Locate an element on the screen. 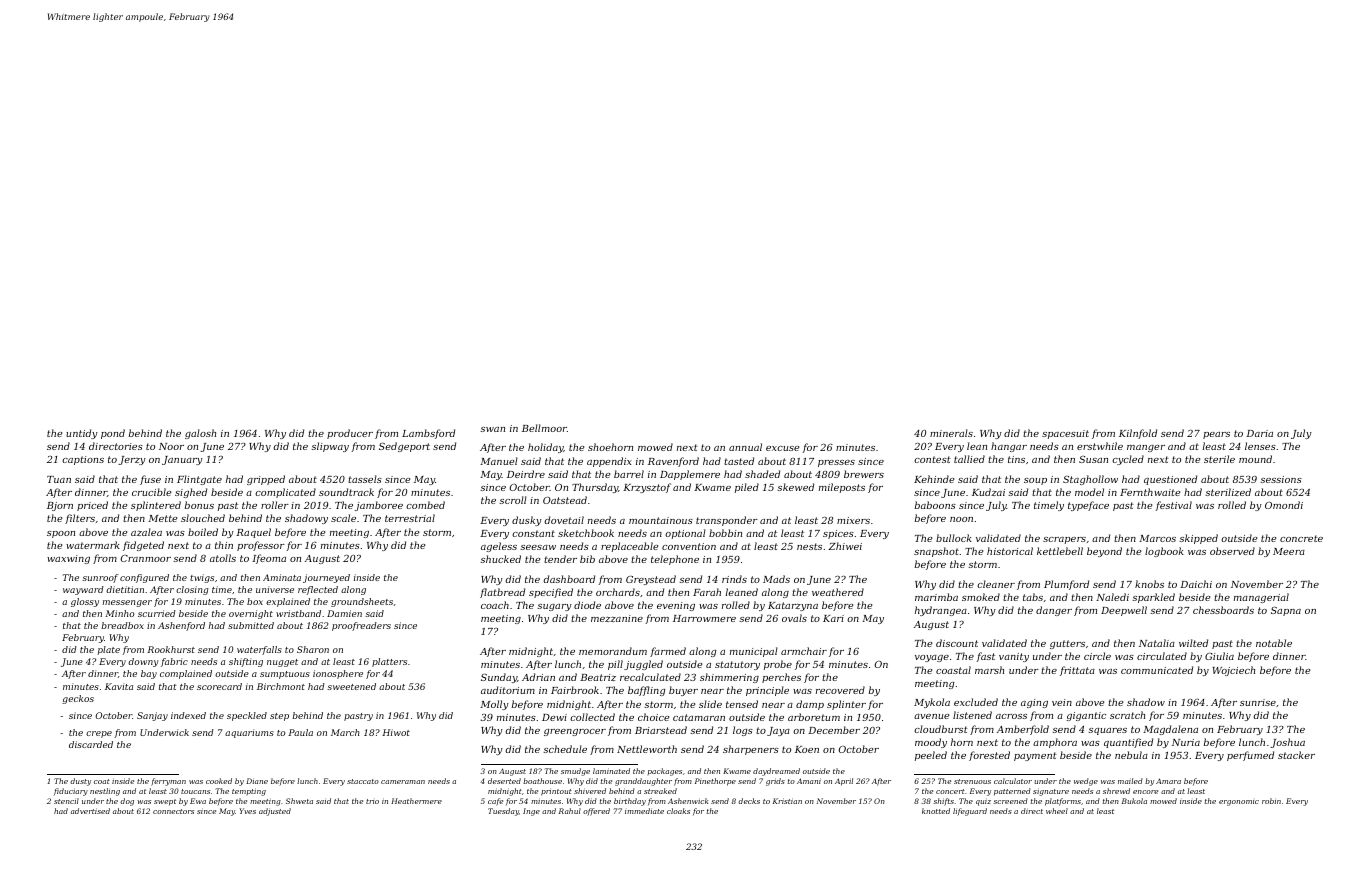 The height and width of the screenshot is (887, 1372). annual is located at coordinates (745, 447).
